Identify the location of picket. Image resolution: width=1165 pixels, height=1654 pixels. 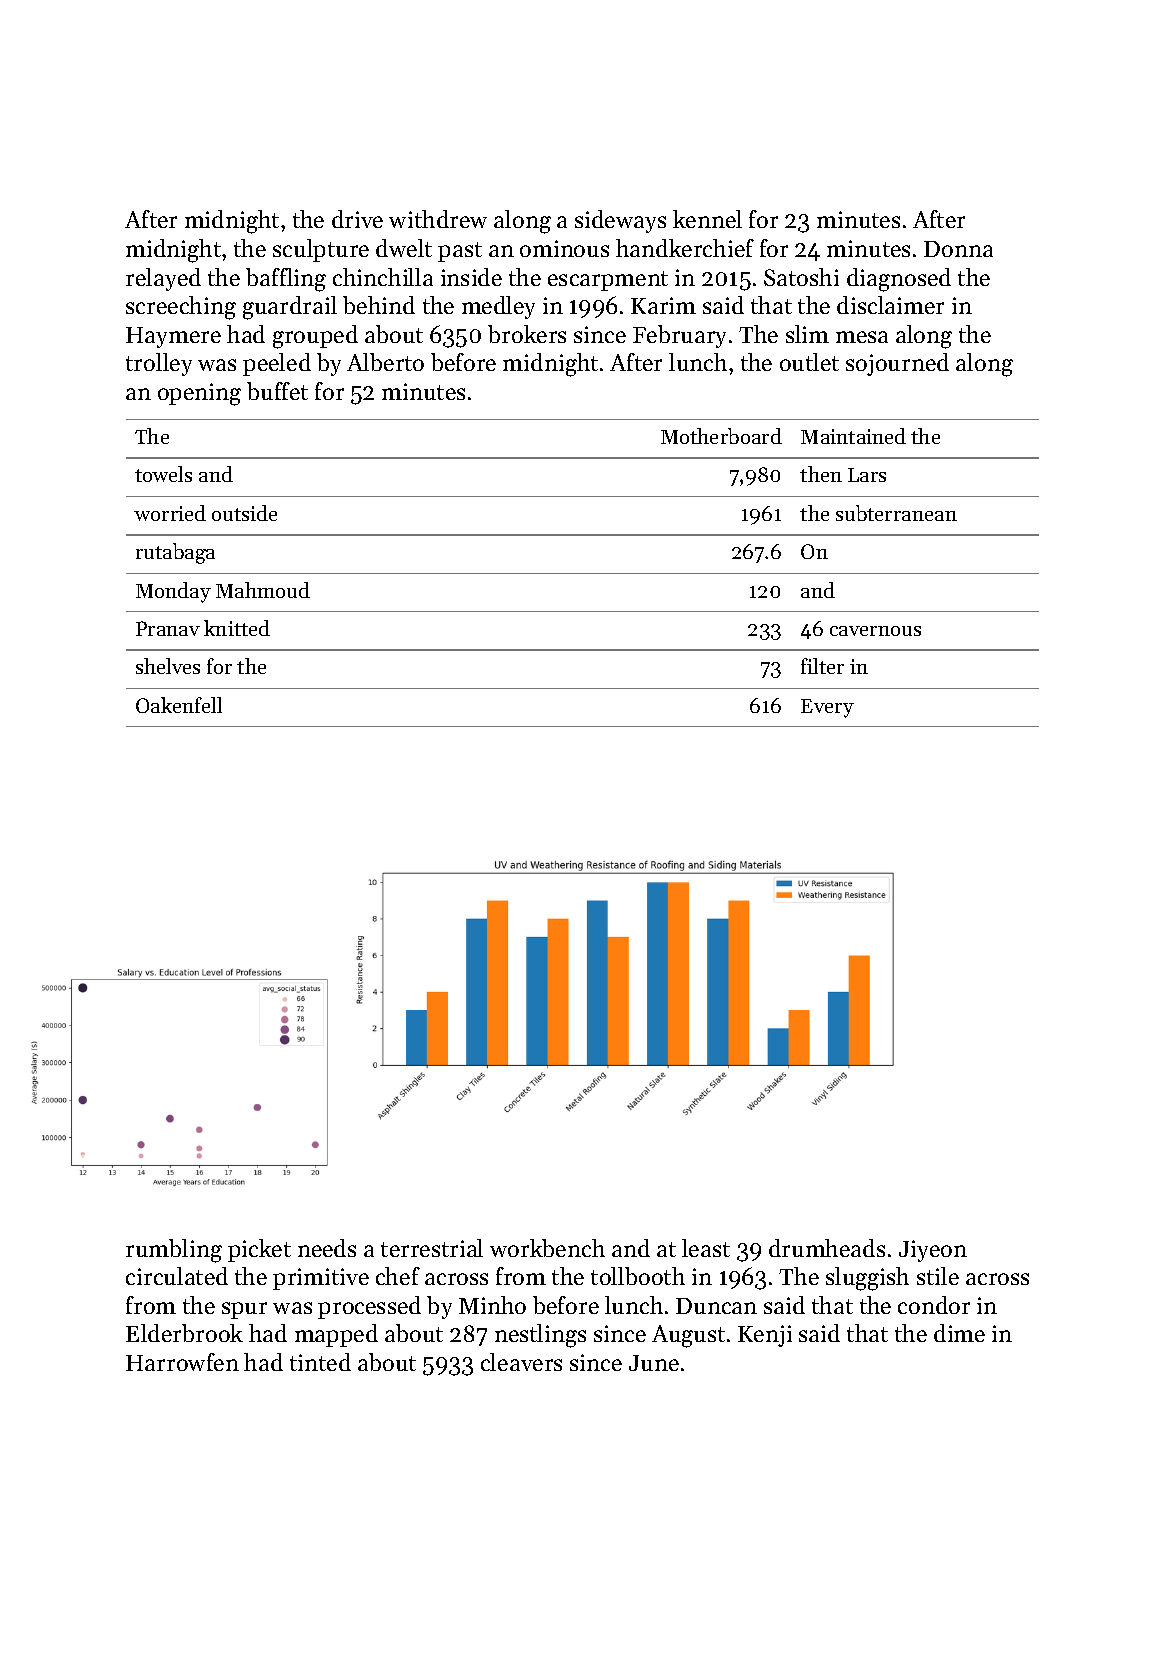
(259, 1250).
